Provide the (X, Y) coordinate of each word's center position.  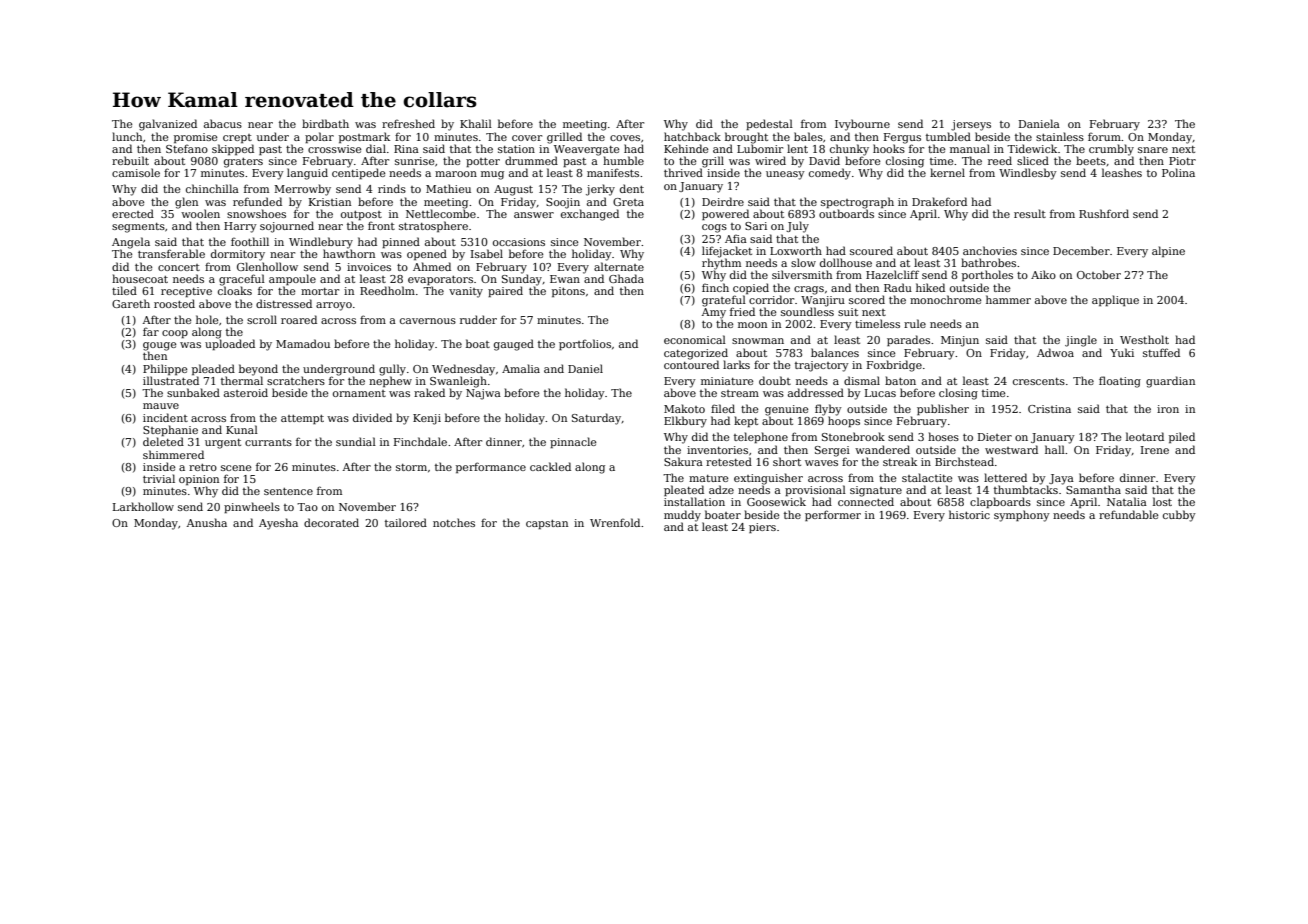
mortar (320, 291)
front (381, 225)
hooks (889, 148)
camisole (136, 172)
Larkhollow (143, 506)
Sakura (683, 461)
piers (762, 528)
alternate (619, 266)
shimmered (173, 454)
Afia (736, 238)
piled (1182, 437)
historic (969, 514)
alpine (1168, 251)
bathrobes (988, 262)
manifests (613, 172)
